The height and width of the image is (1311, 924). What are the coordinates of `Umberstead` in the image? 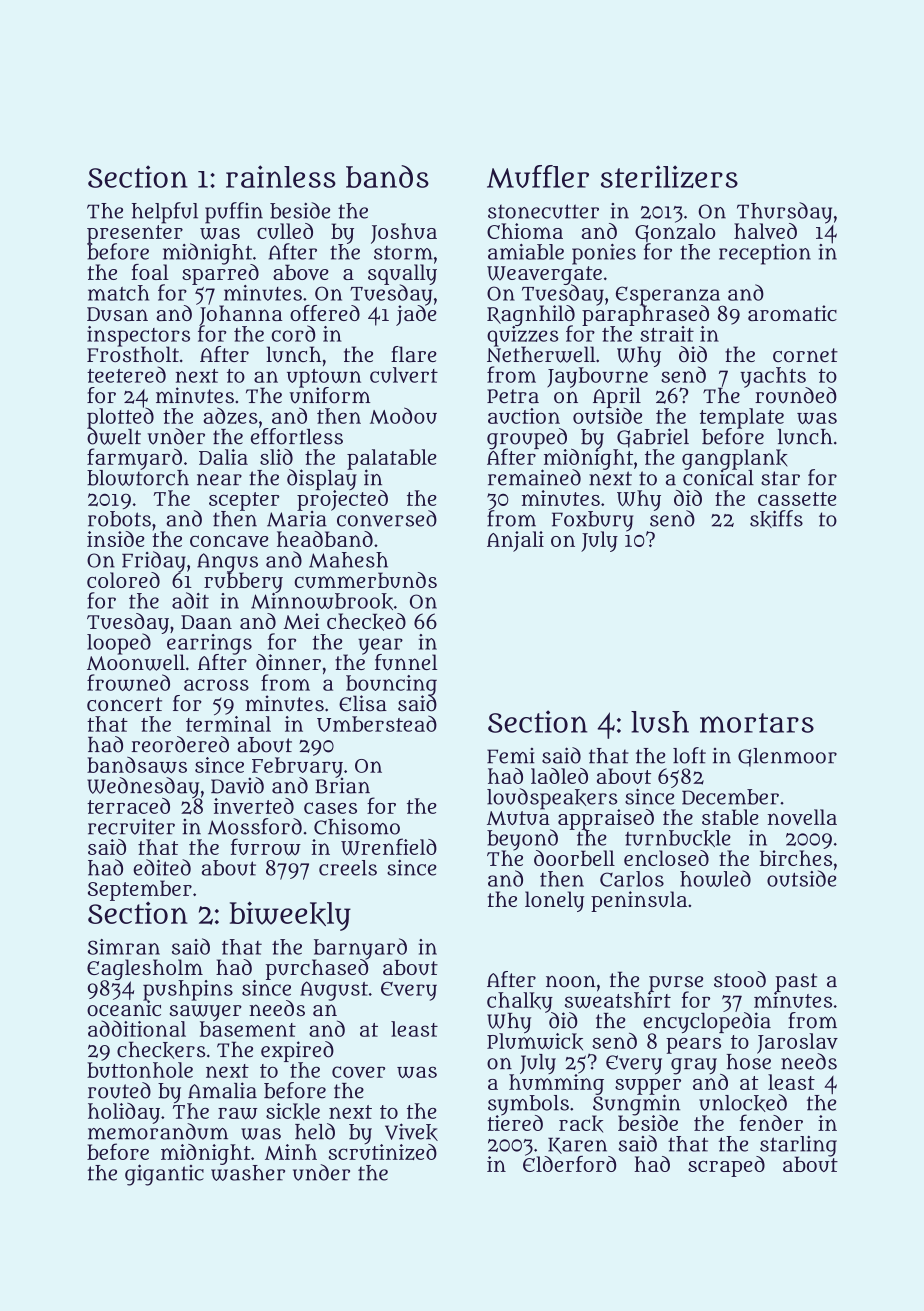 It's located at (377, 723).
